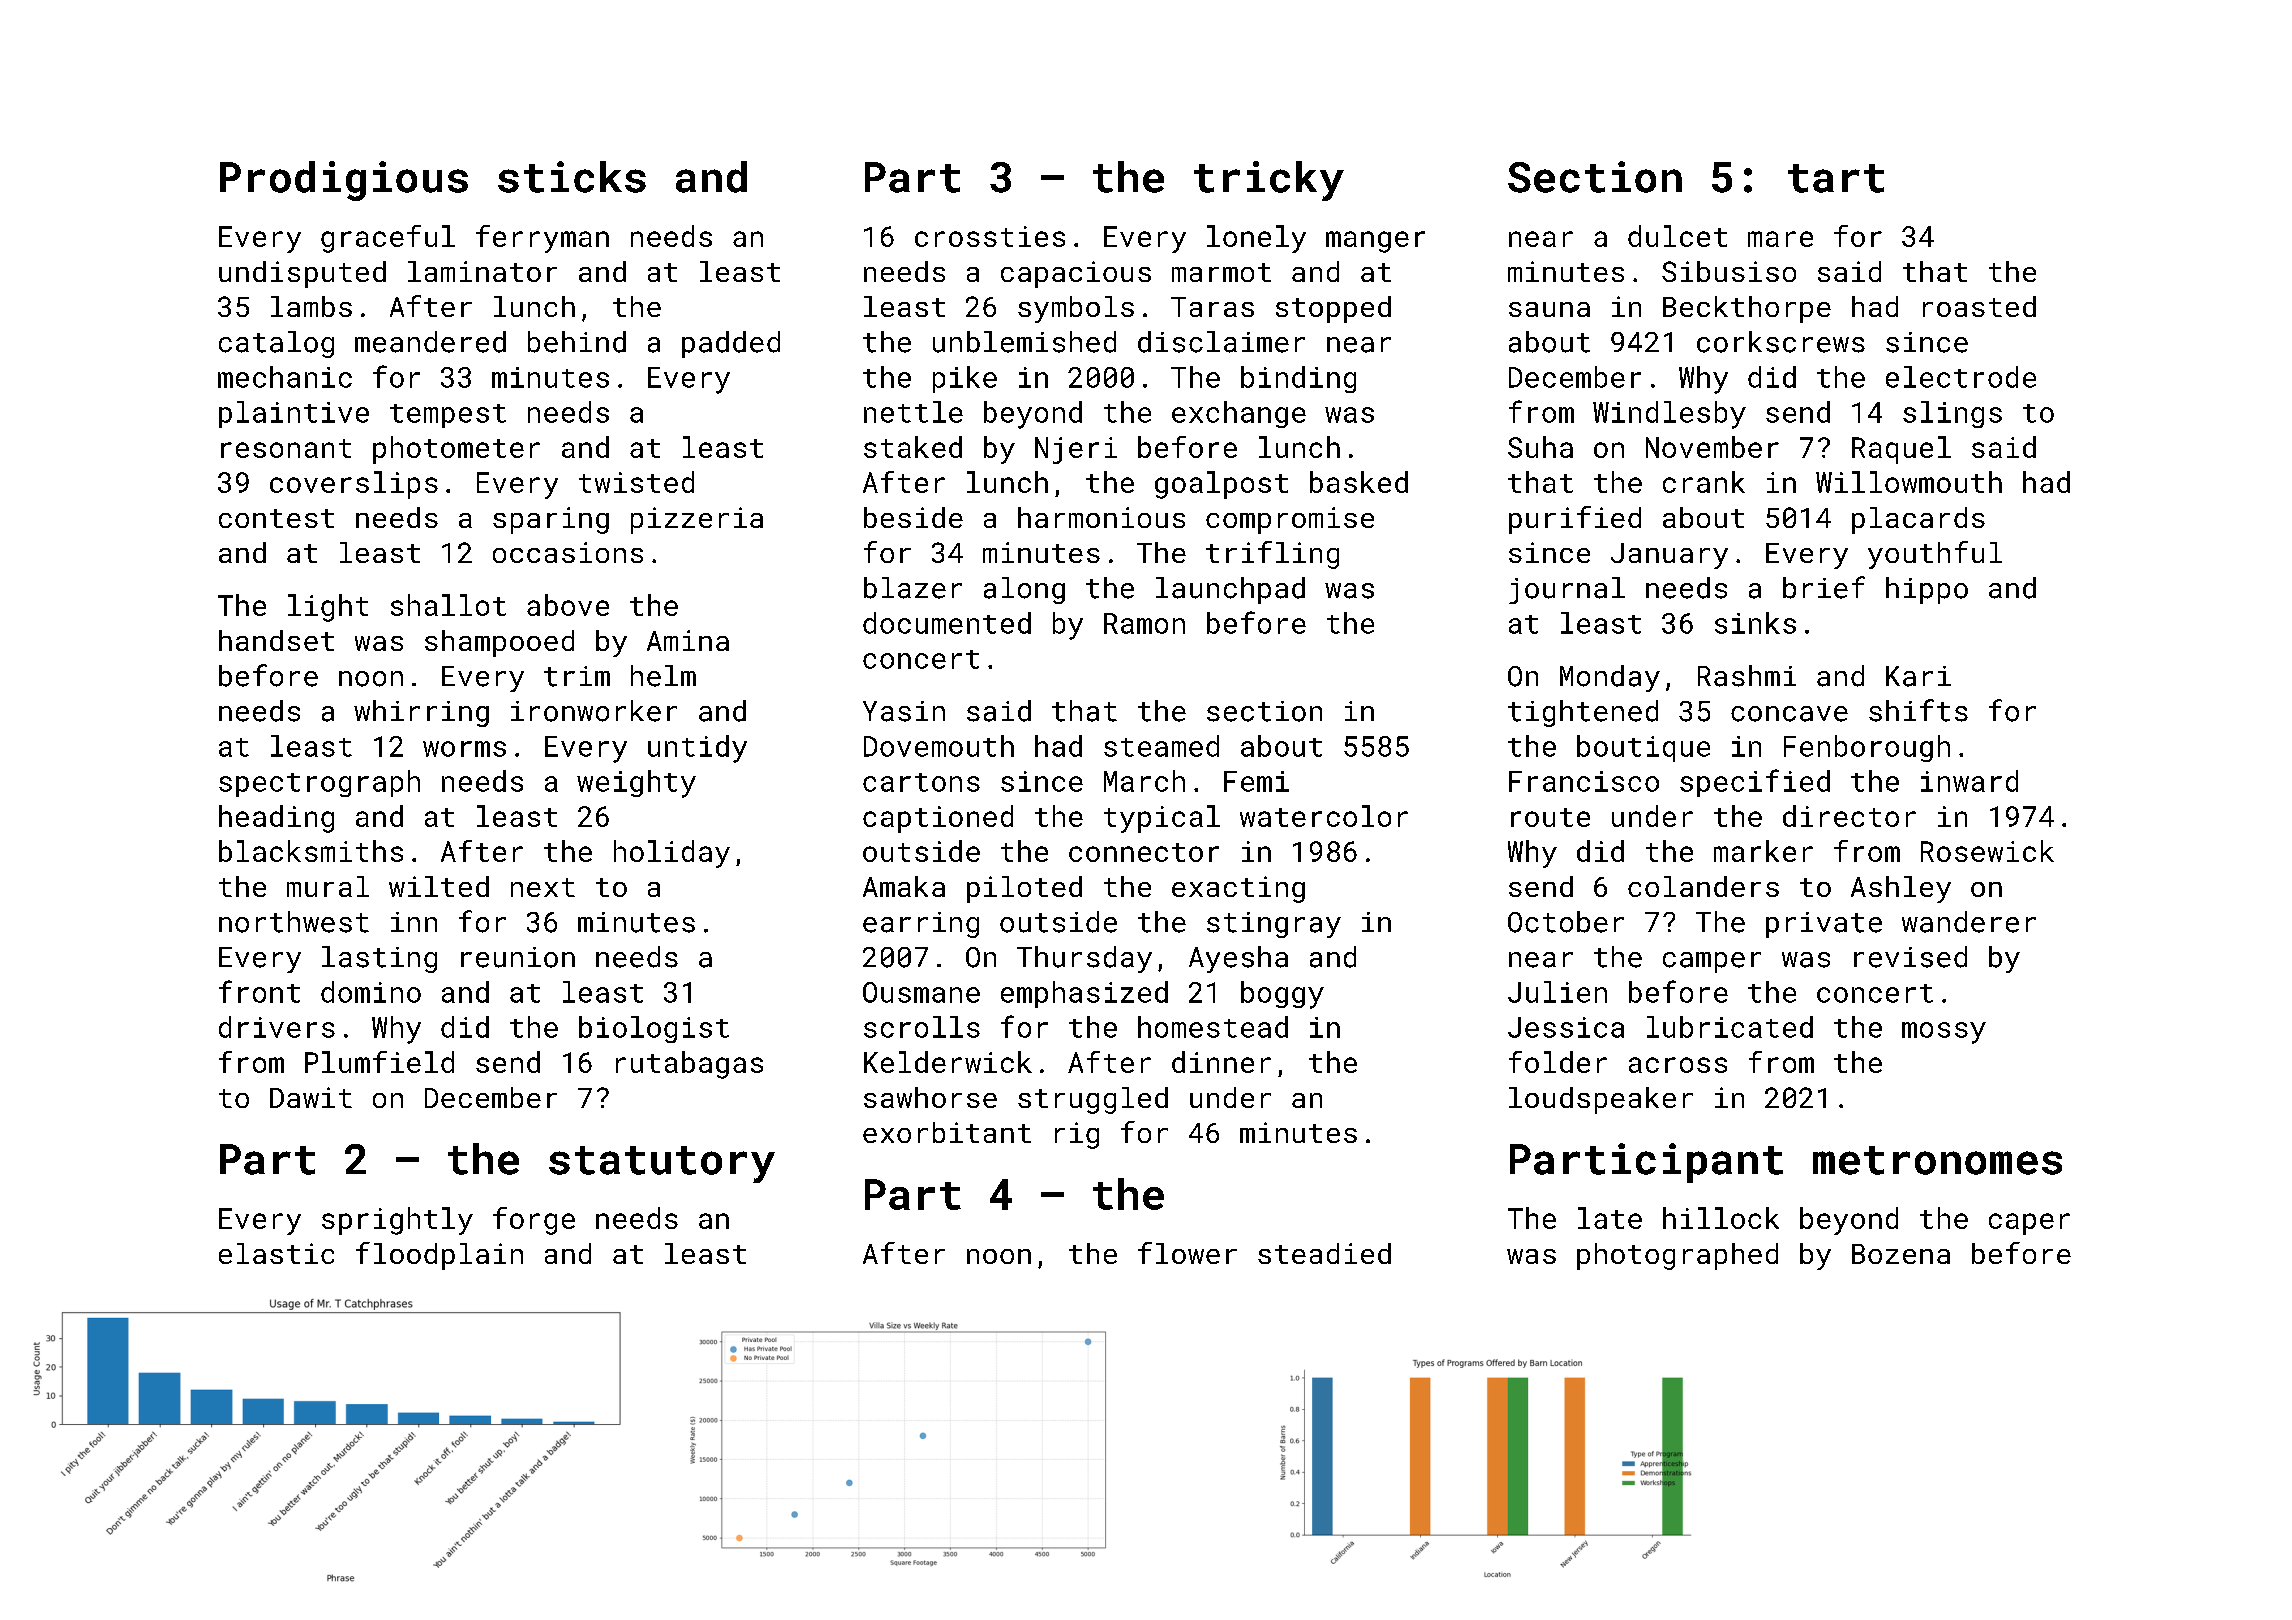  I want to click on elastic, so click(276, 1253).
